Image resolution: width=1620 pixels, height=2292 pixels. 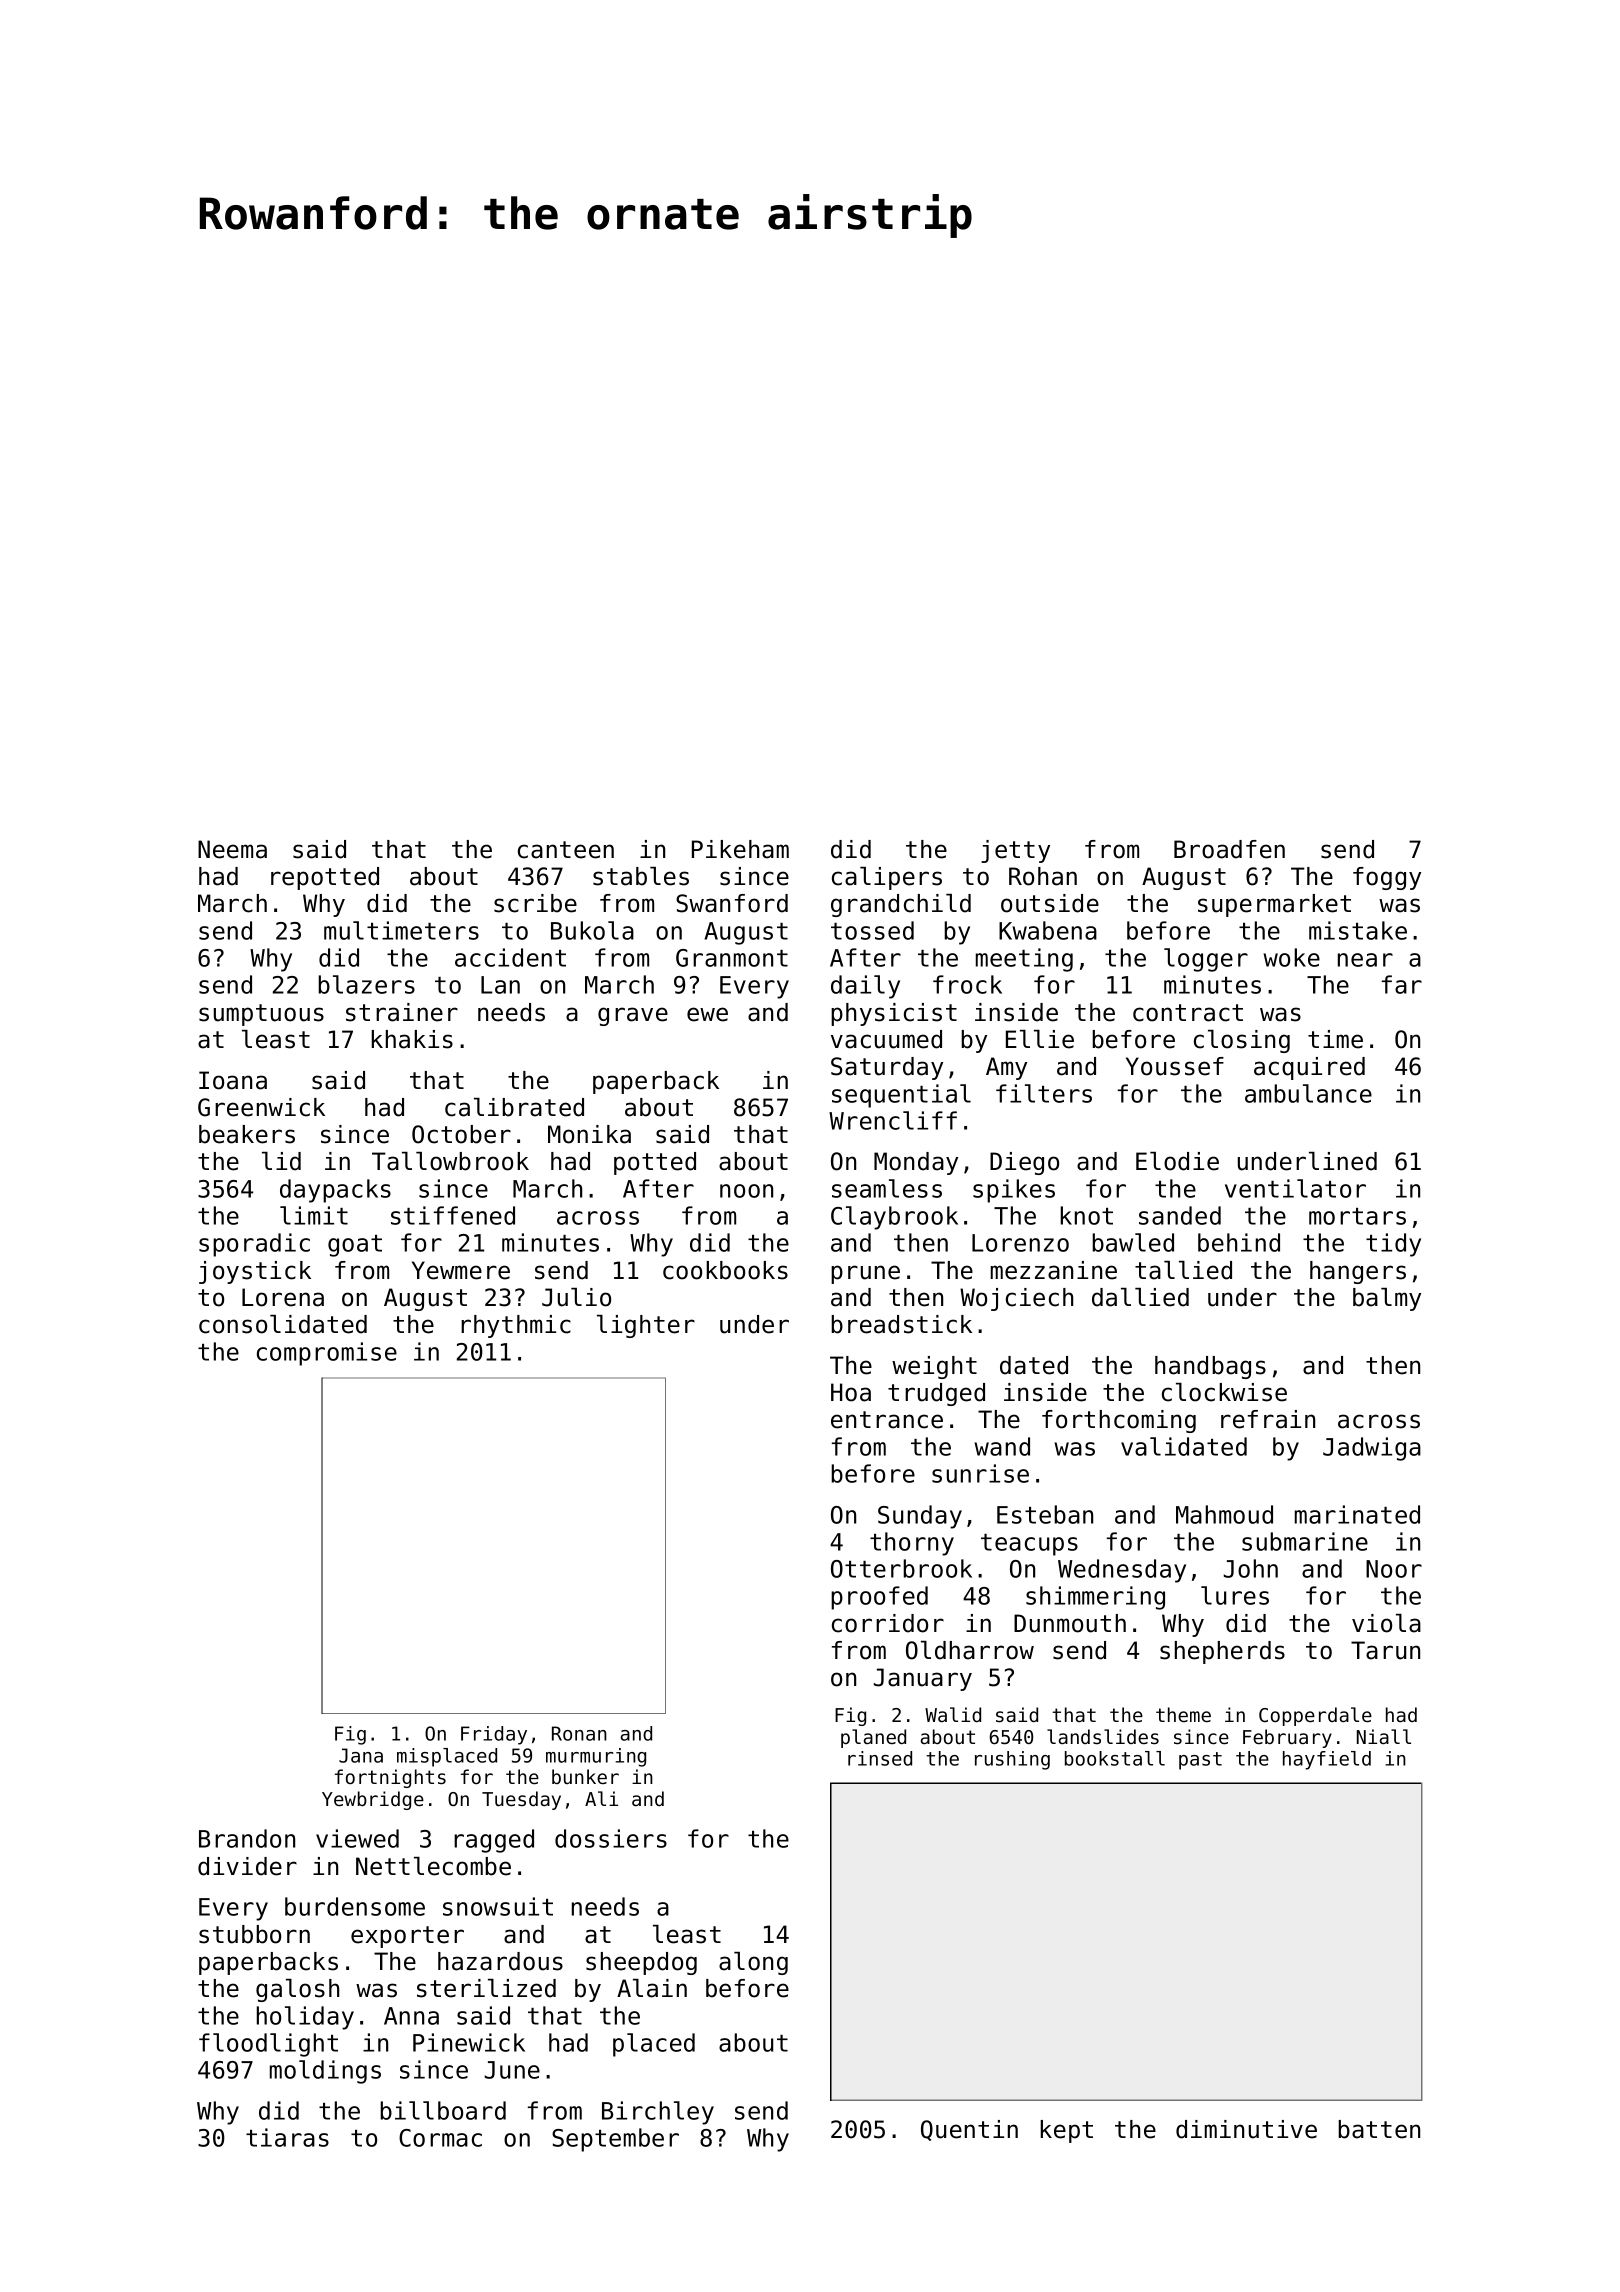 What do you see at coordinates (732, 958) in the screenshot?
I see `Granmont` at bounding box center [732, 958].
